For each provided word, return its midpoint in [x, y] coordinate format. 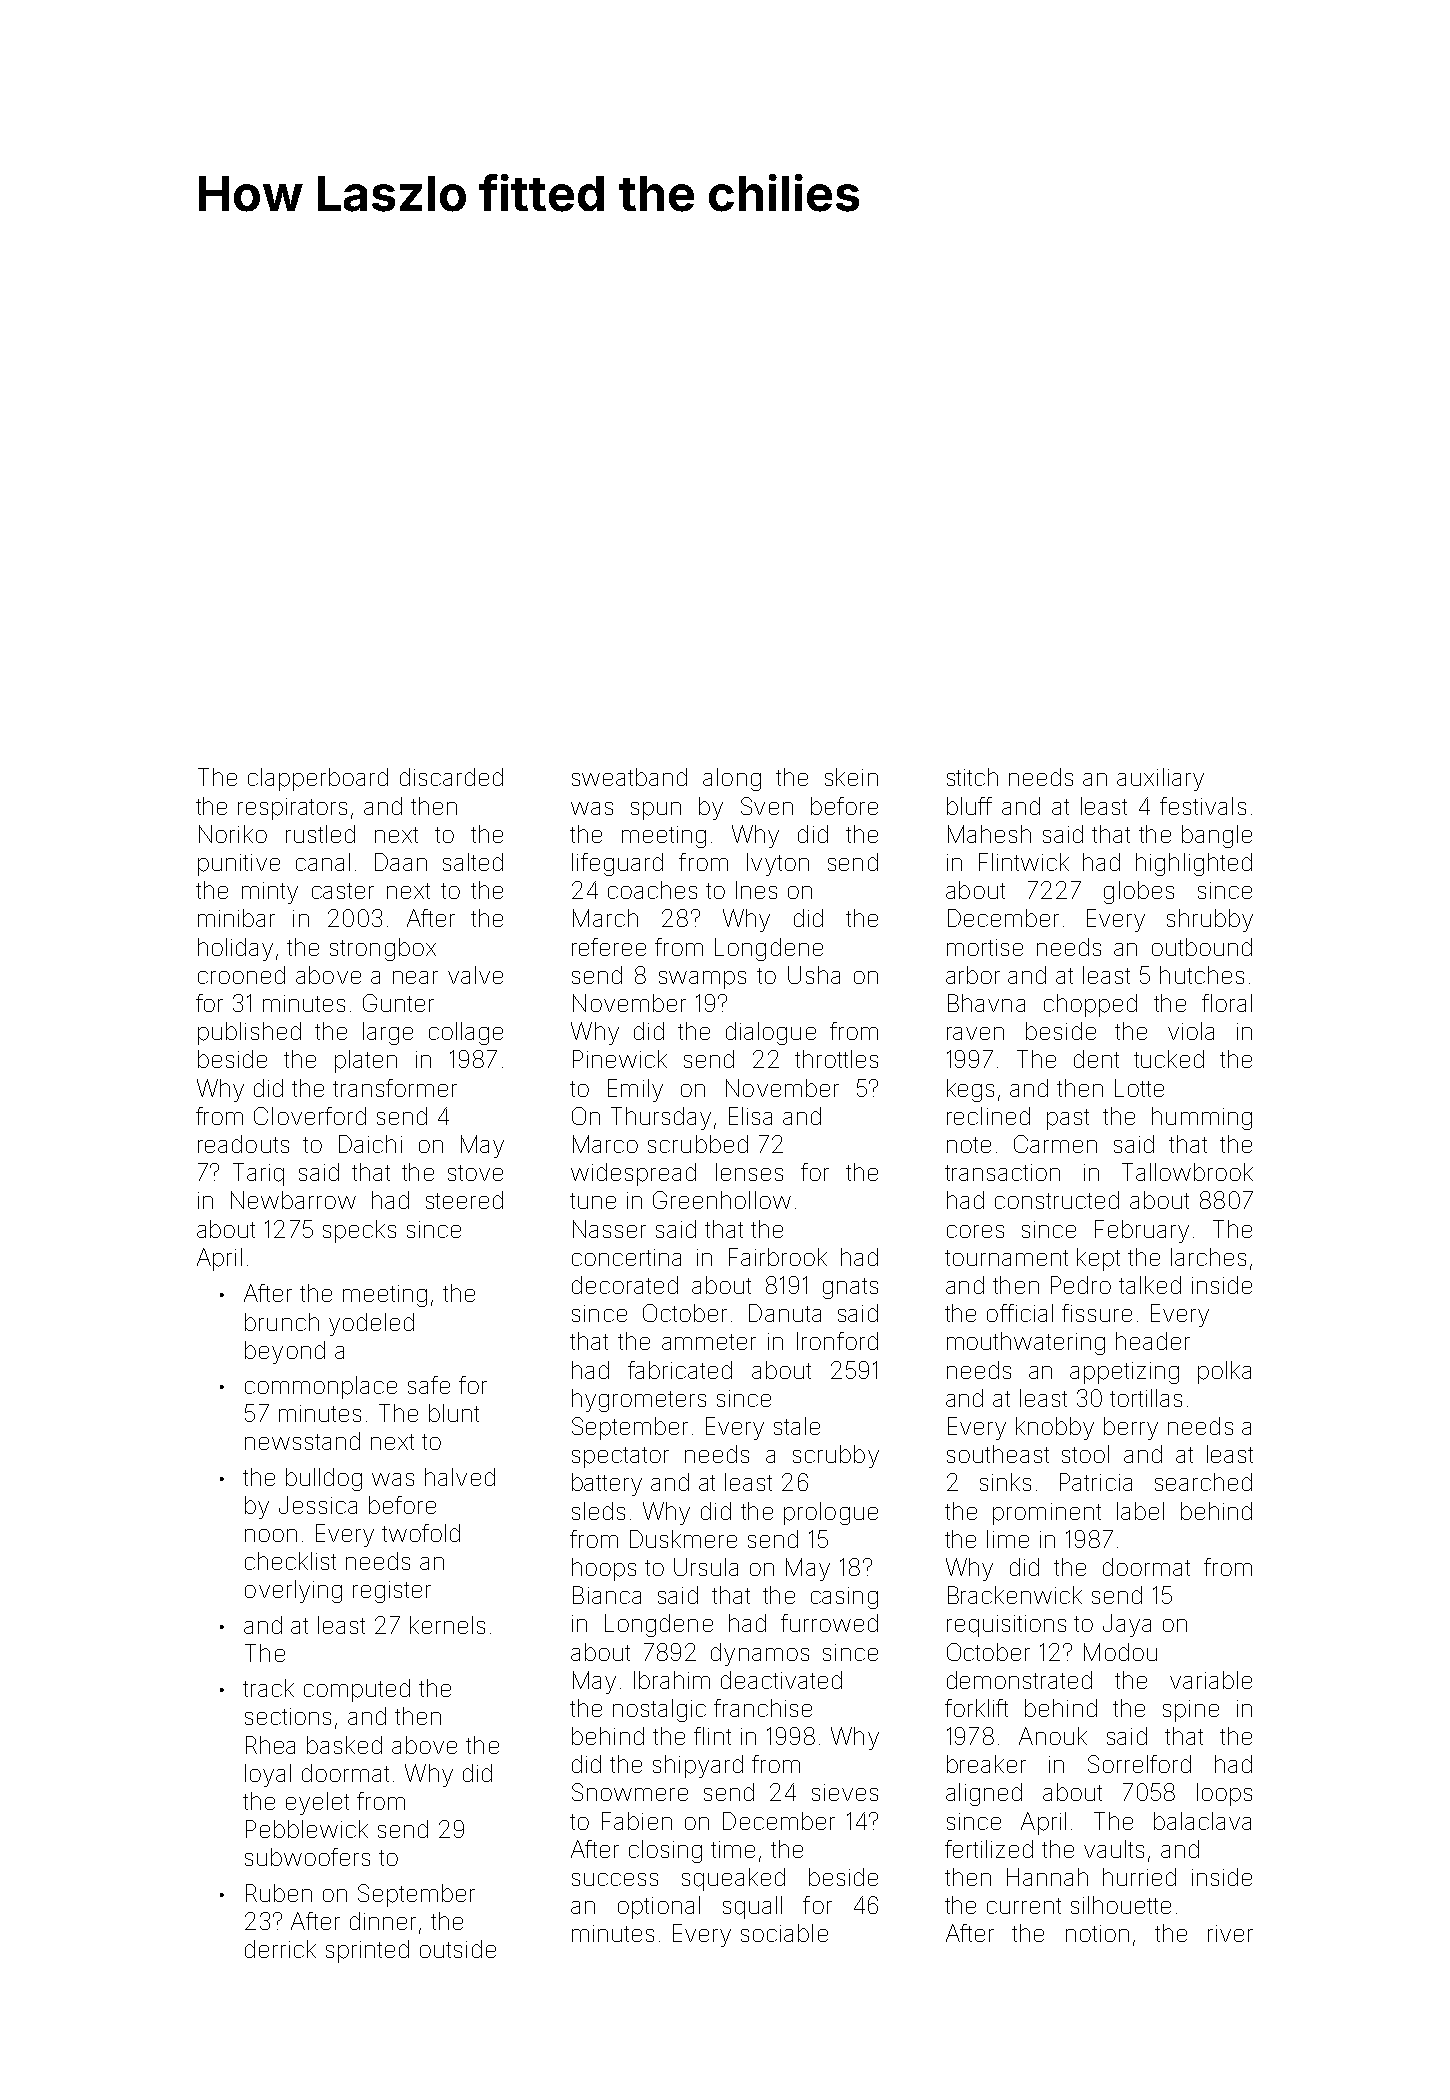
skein [851, 777]
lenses [749, 1172]
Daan [401, 862]
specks [359, 1231]
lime [1008, 1539]
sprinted [367, 1951]
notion [1097, 1933]
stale [797, 1426]
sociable [784, 1933]
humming [1202, 1118]
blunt [454, 1413]
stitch [972, 777]
